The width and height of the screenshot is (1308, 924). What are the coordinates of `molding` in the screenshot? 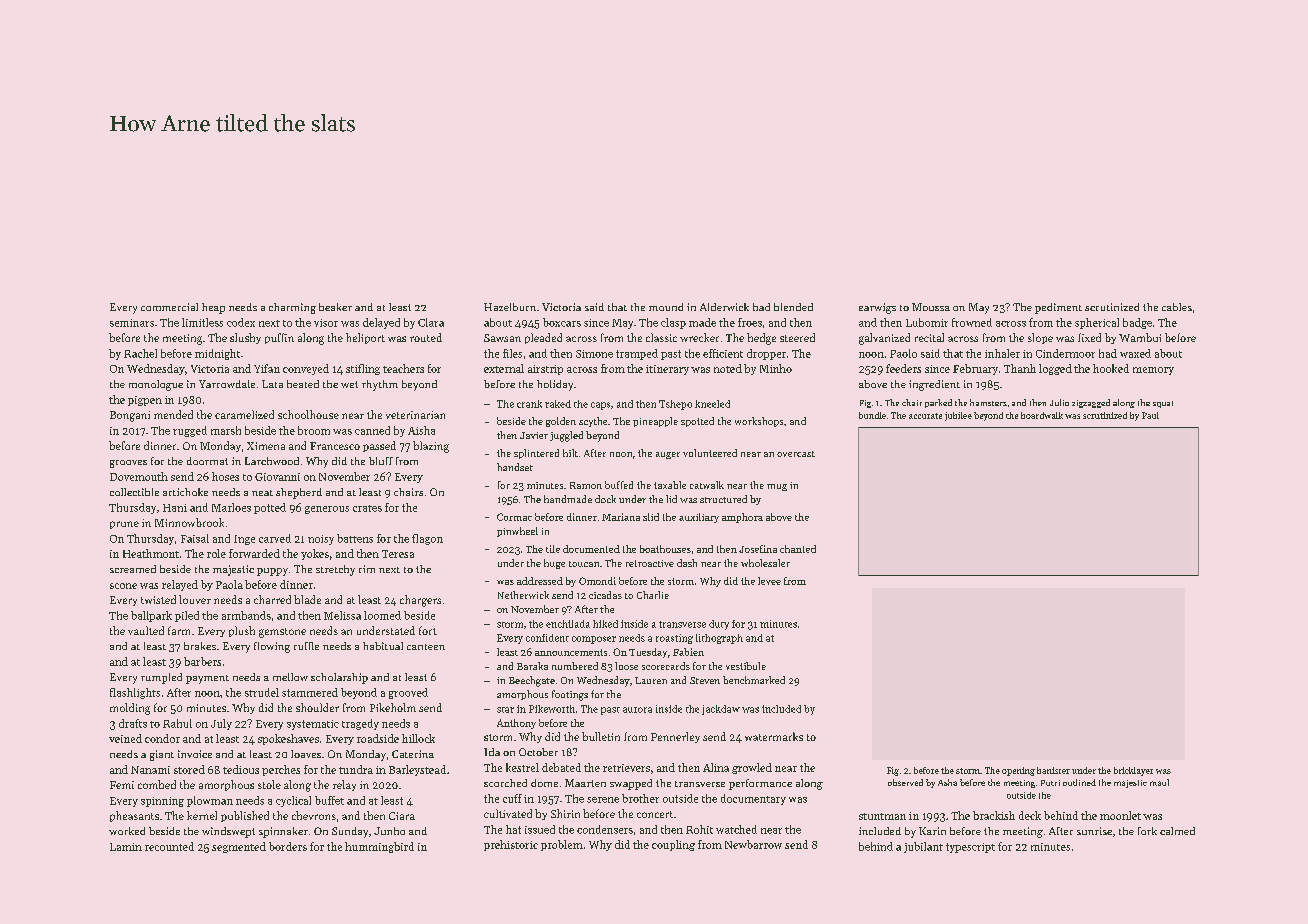 It's located at (130, 709).
